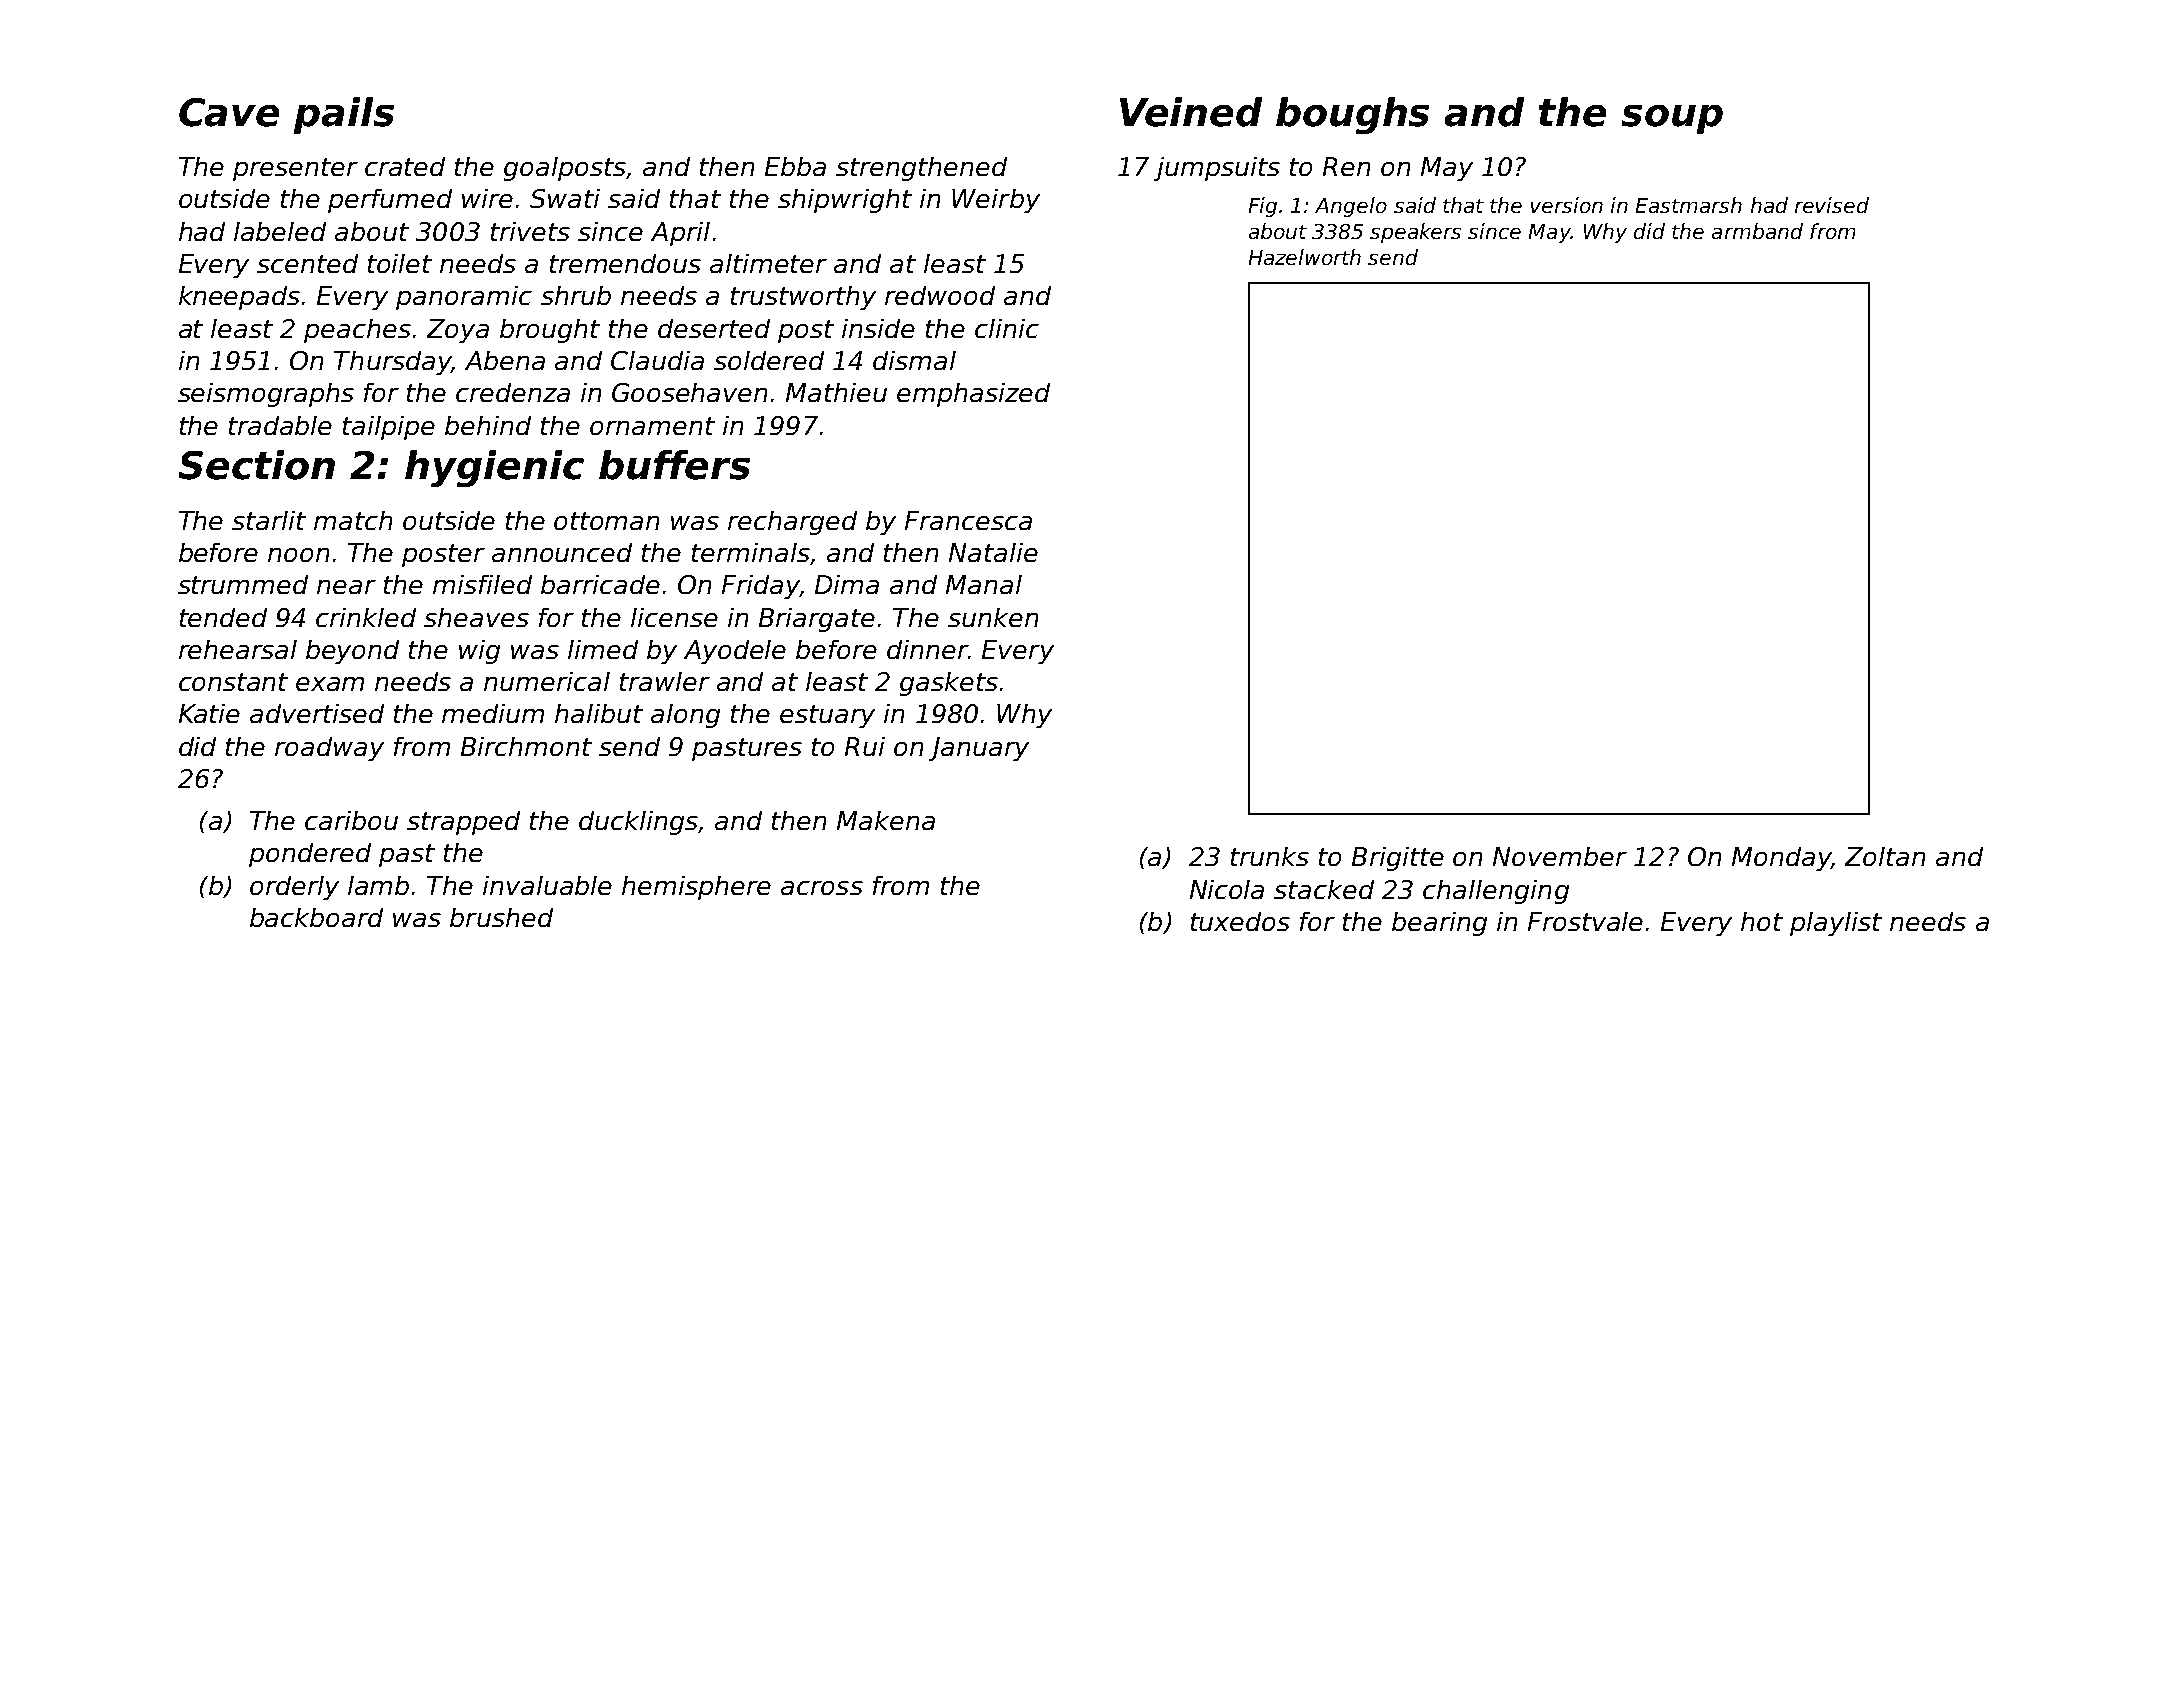  Describe the element at coordinates (1585, 921) in the document. I see `Frostvale` at that location.
